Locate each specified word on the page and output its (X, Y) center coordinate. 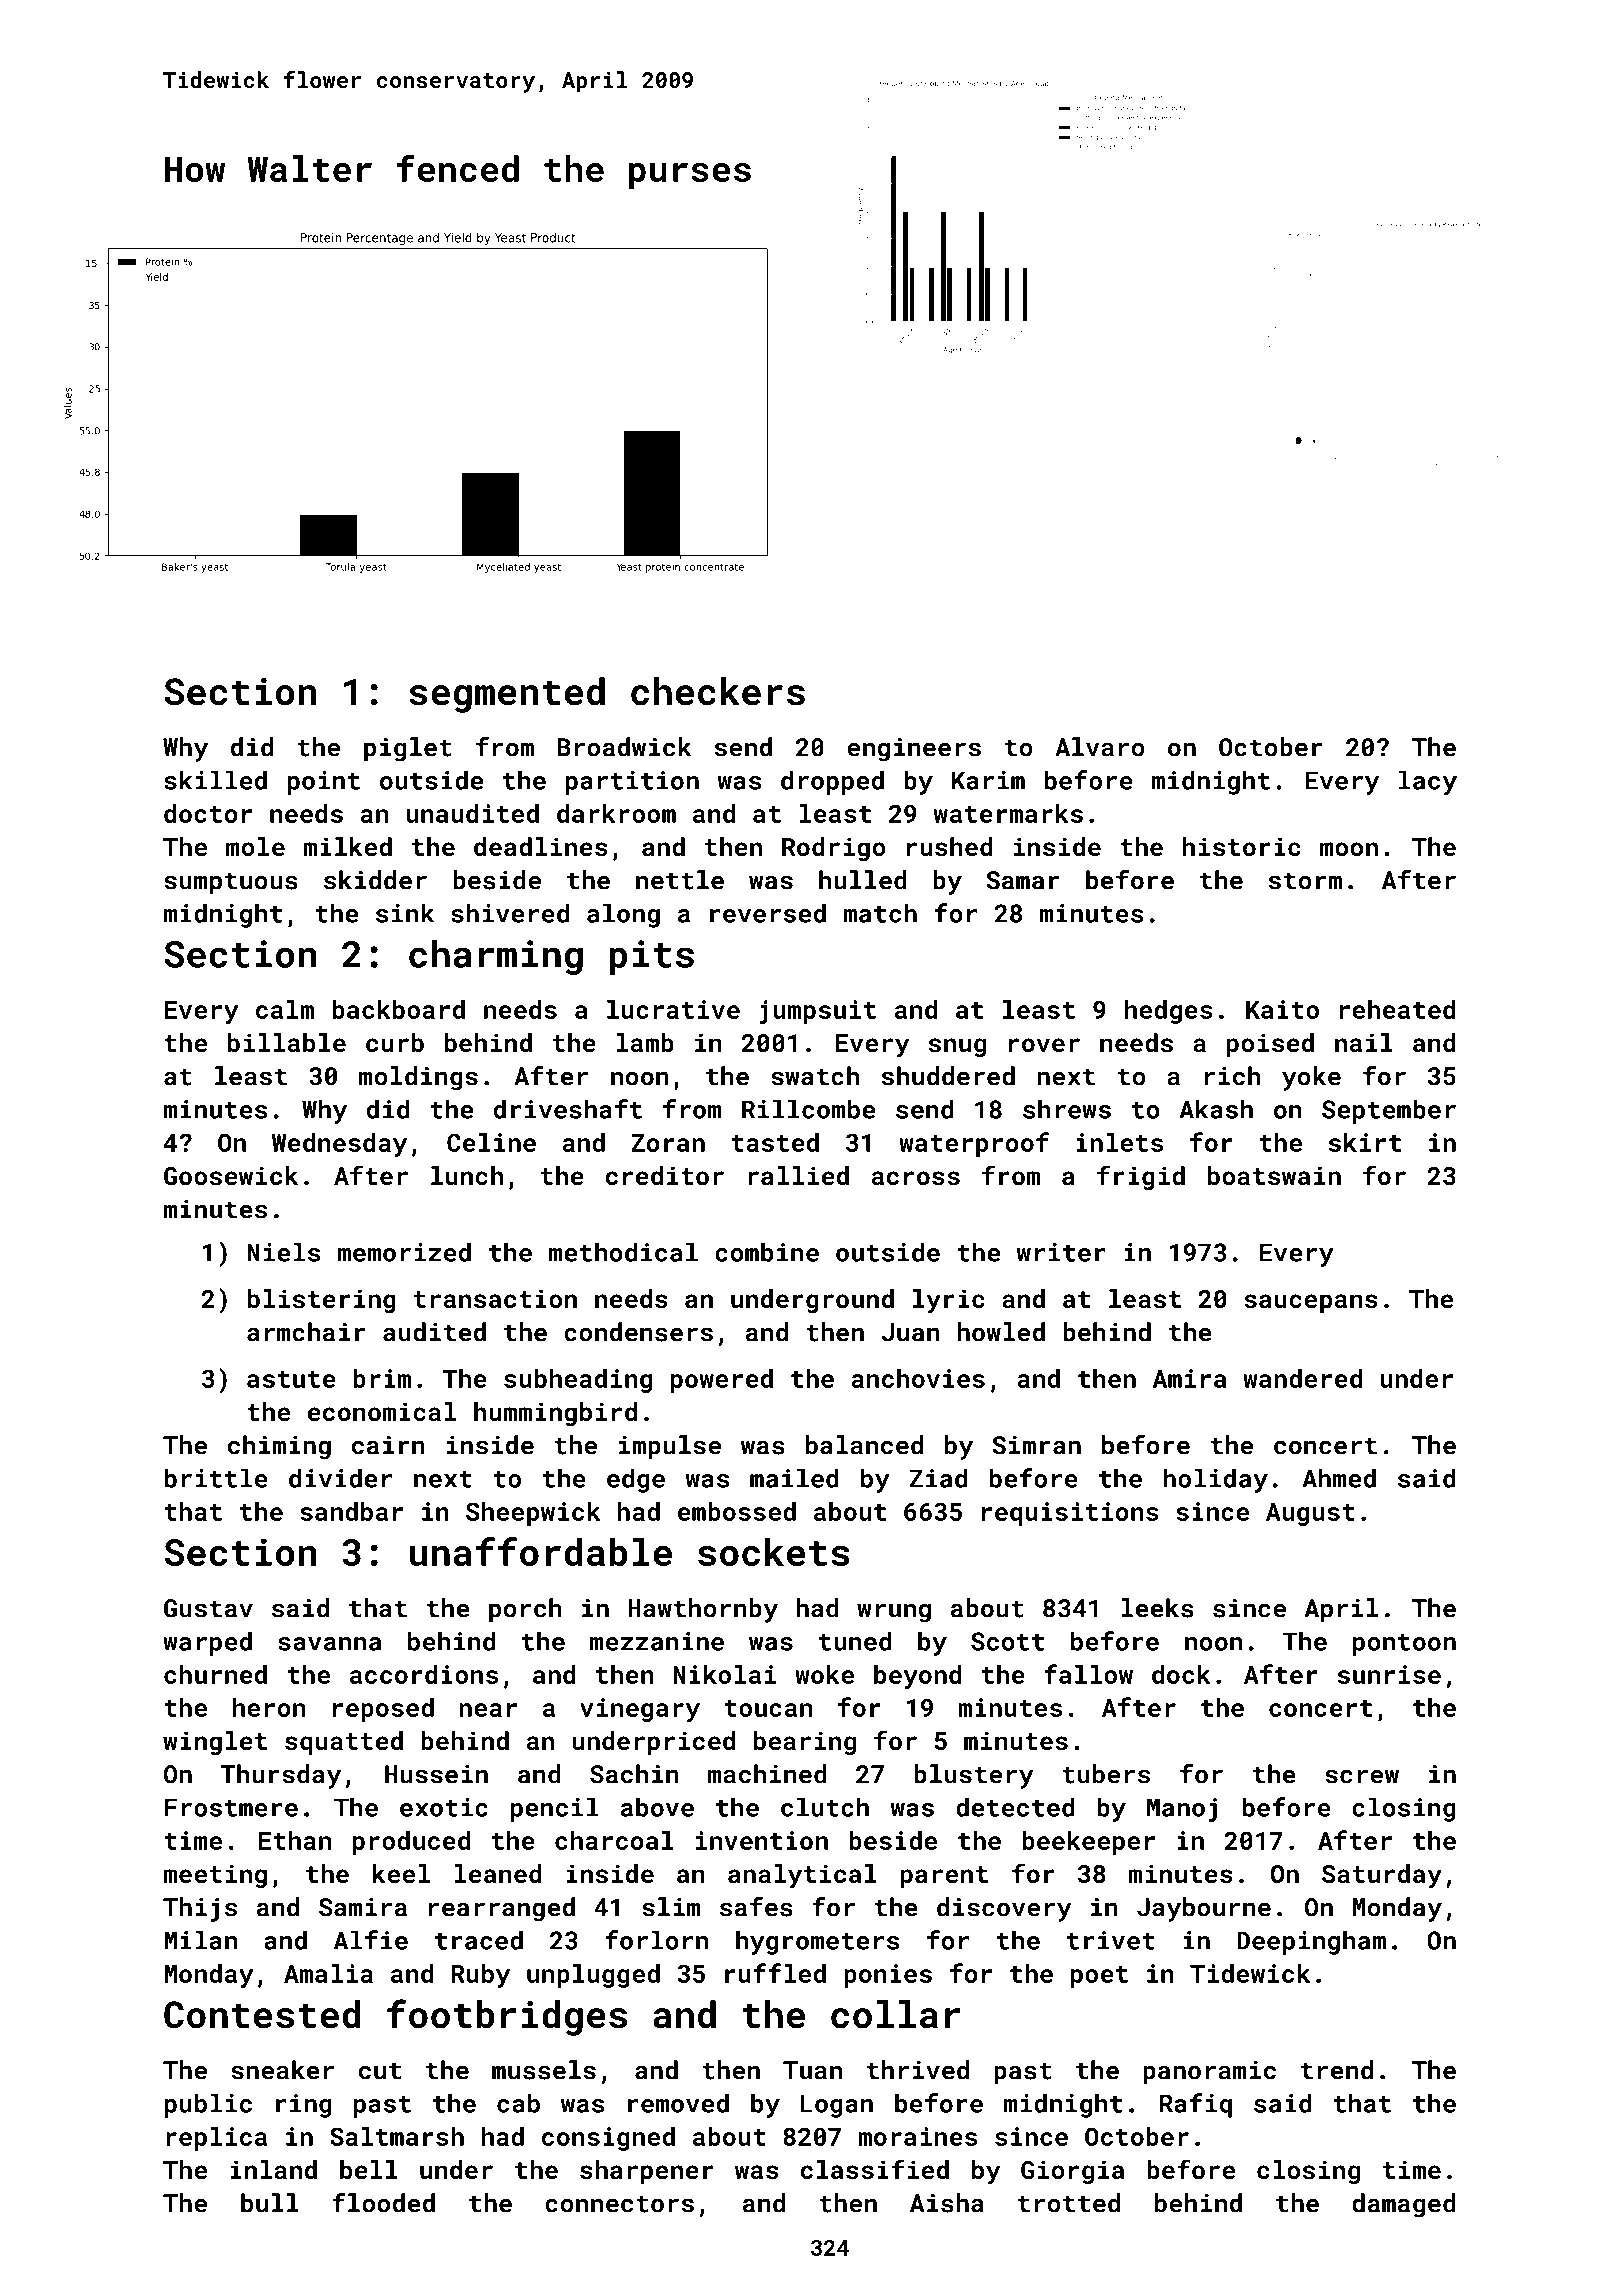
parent (944, 1877)
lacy (1428, 782)
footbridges (507, 2017)
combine (767, 1252)
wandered (1302, 1378)
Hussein (436, 1774)
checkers (718, 691)
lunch (467, 1175)
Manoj (1182, 1810)
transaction (495, 1299)
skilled (215, 780)
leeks (1157, 1608)
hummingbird (555, 1414)
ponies (888, 1976)
